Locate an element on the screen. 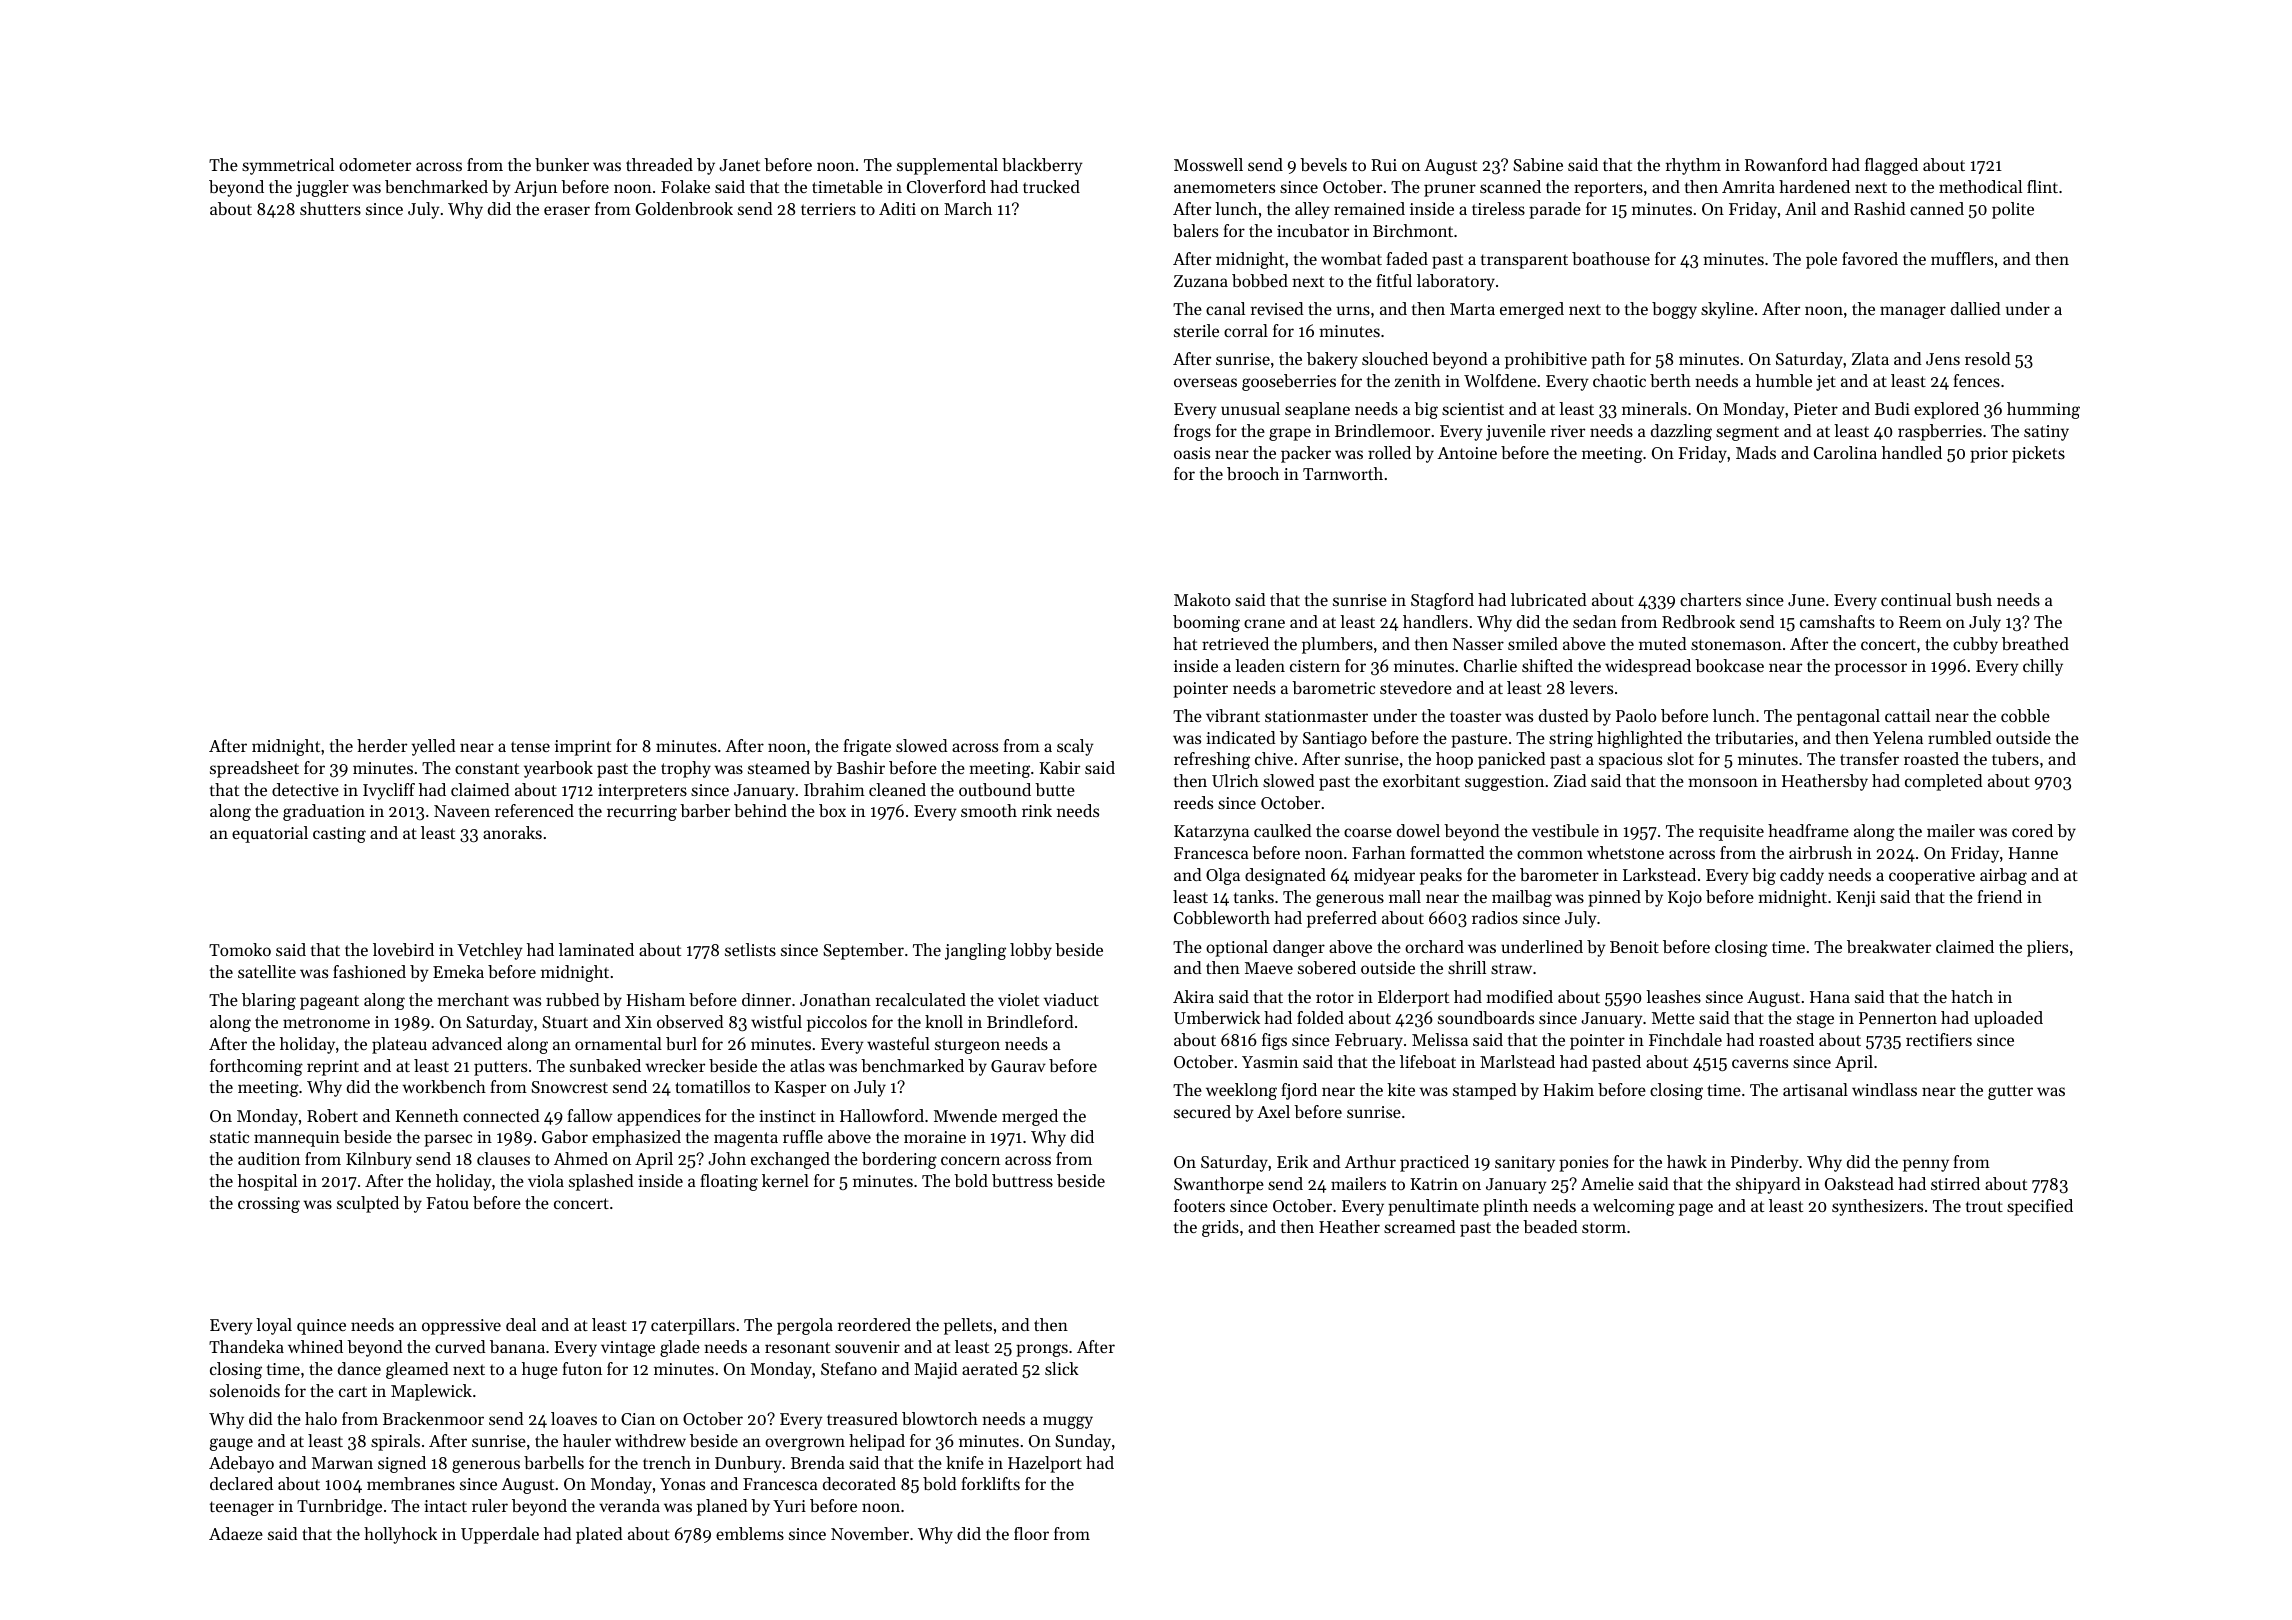 The image size is (2292, 1620). Mosswell is located at coordinates (1208, 164).
